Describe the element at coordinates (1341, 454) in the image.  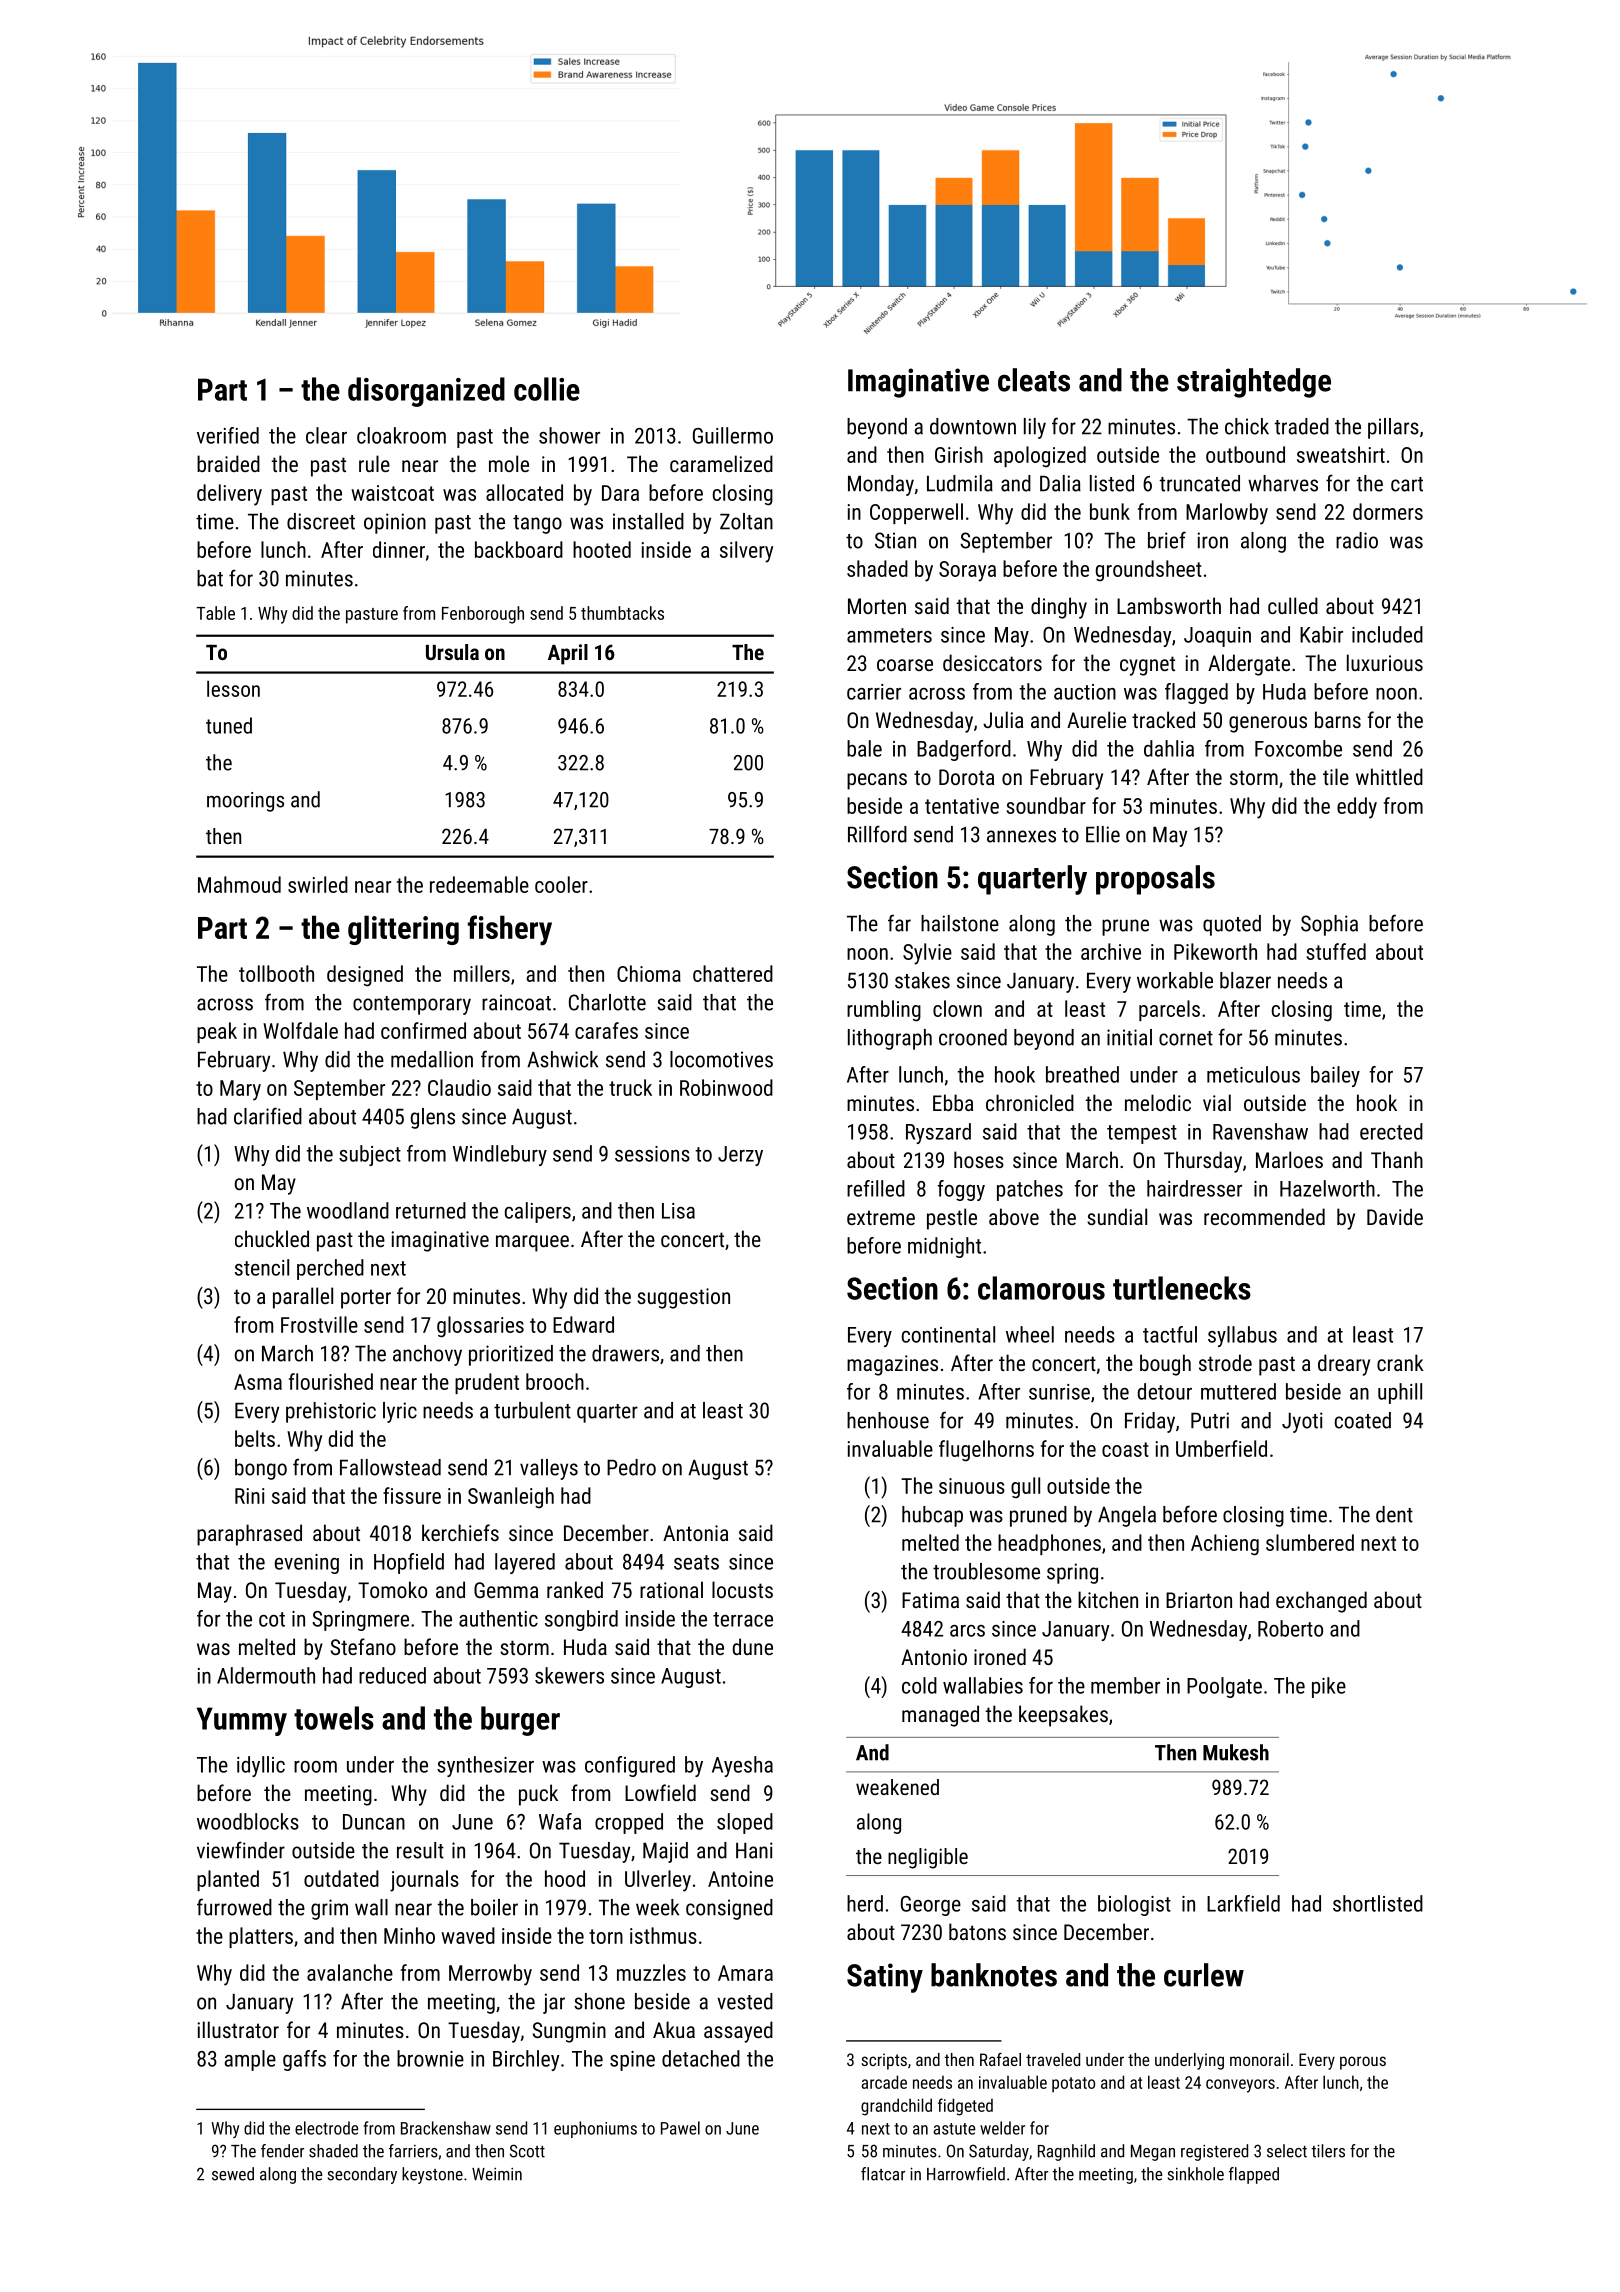
I see `sweatshirt` at that location.
